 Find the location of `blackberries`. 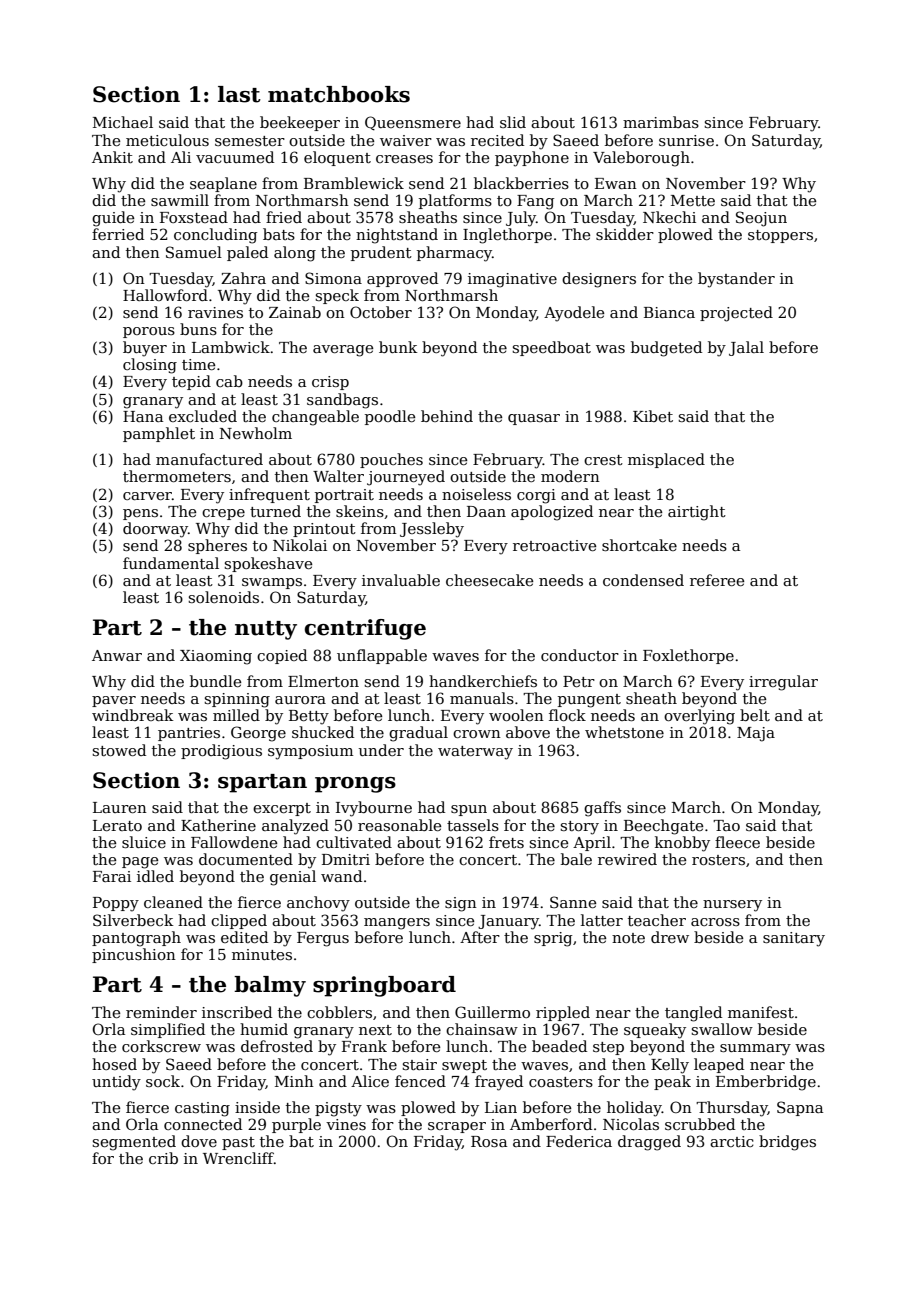

blackberries is located at coordinates (521, 183).
